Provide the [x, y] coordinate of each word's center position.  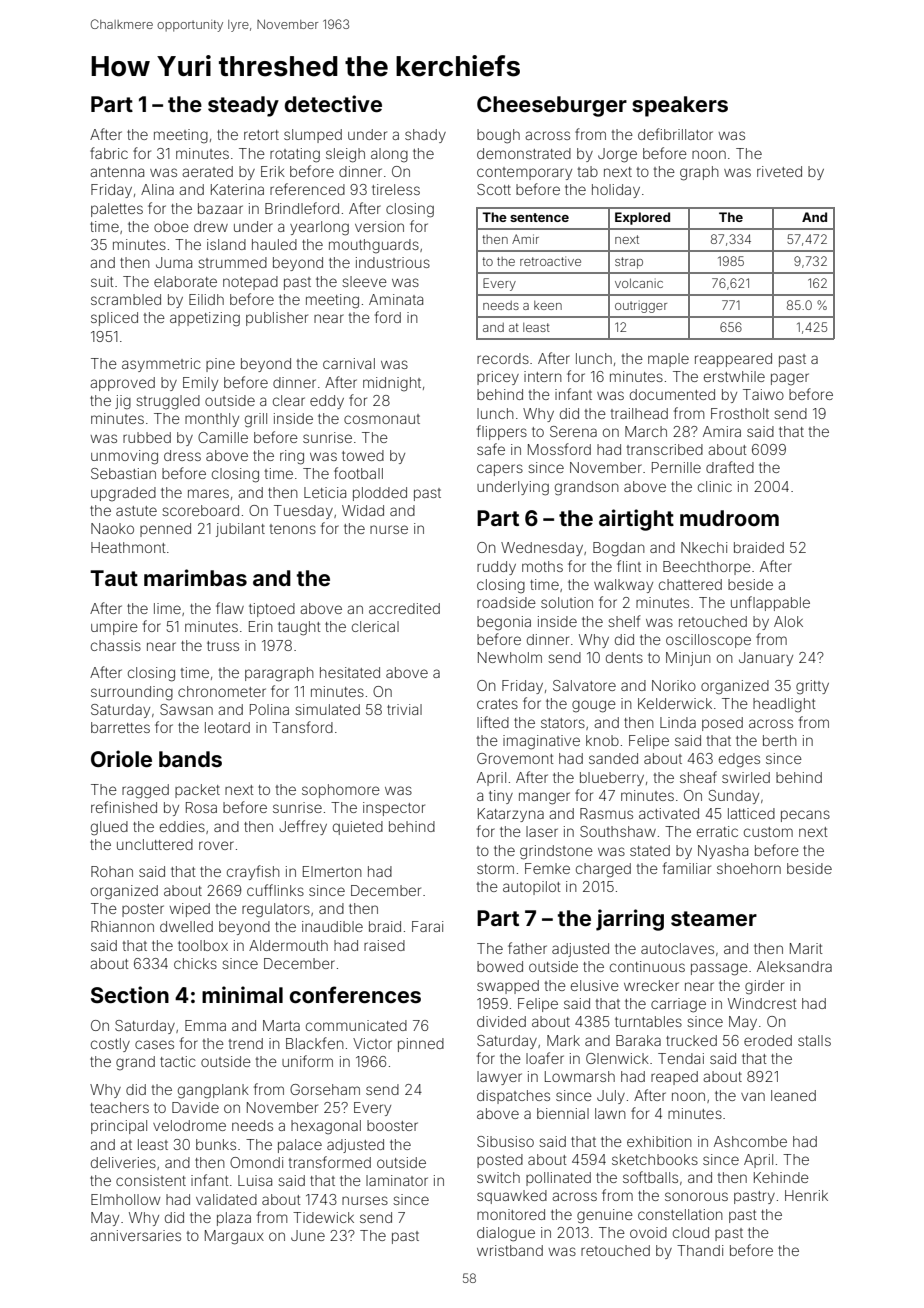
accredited [404, 608]
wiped [189, 910]
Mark [563, 1040]
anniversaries [135, 1235]
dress [182, 455]
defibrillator [675, 134]
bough [498, 136]
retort [261, 135]
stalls [814, 1040]
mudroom [729, 518]
